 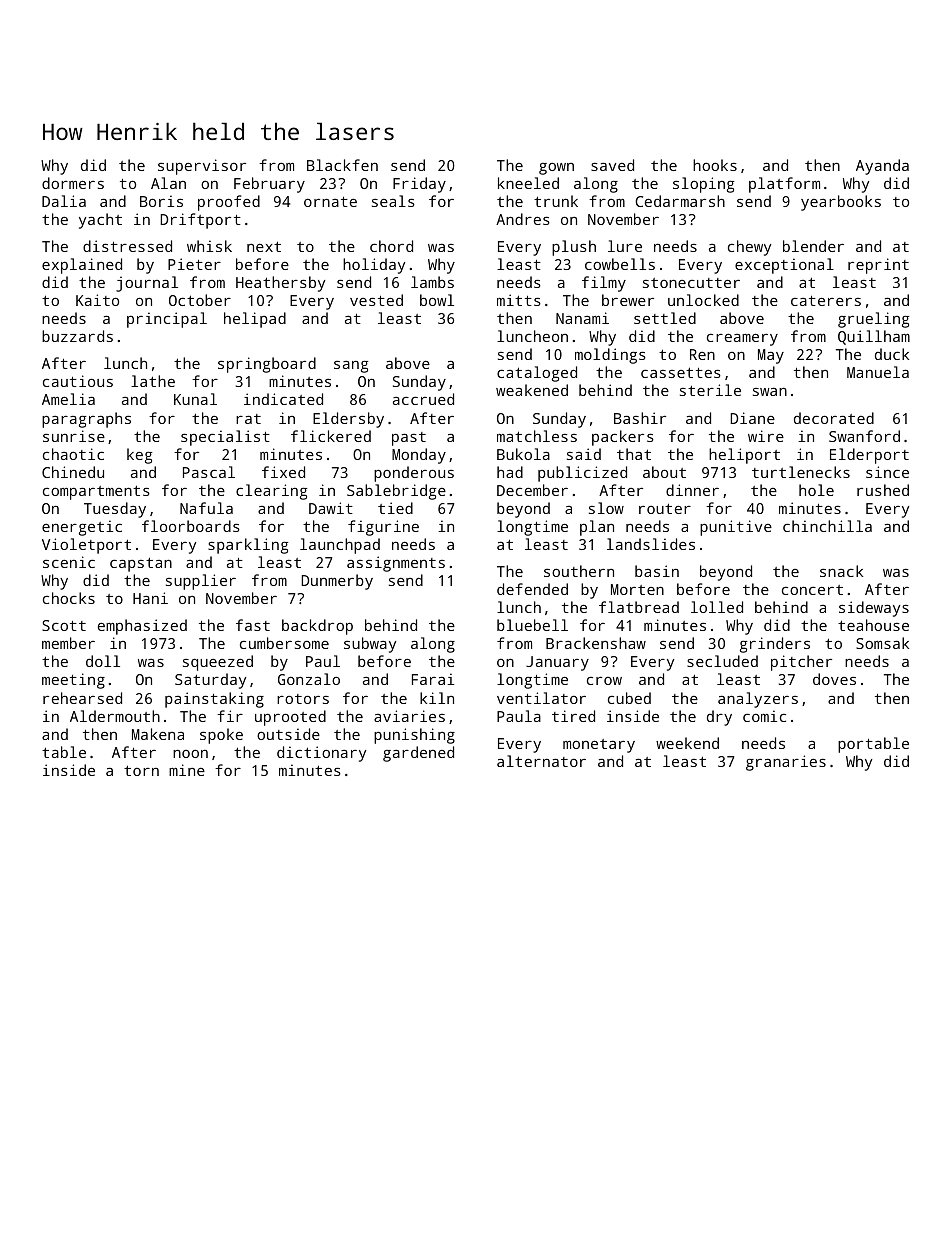 I want to click on sterile, so click(x=710, y=390).
